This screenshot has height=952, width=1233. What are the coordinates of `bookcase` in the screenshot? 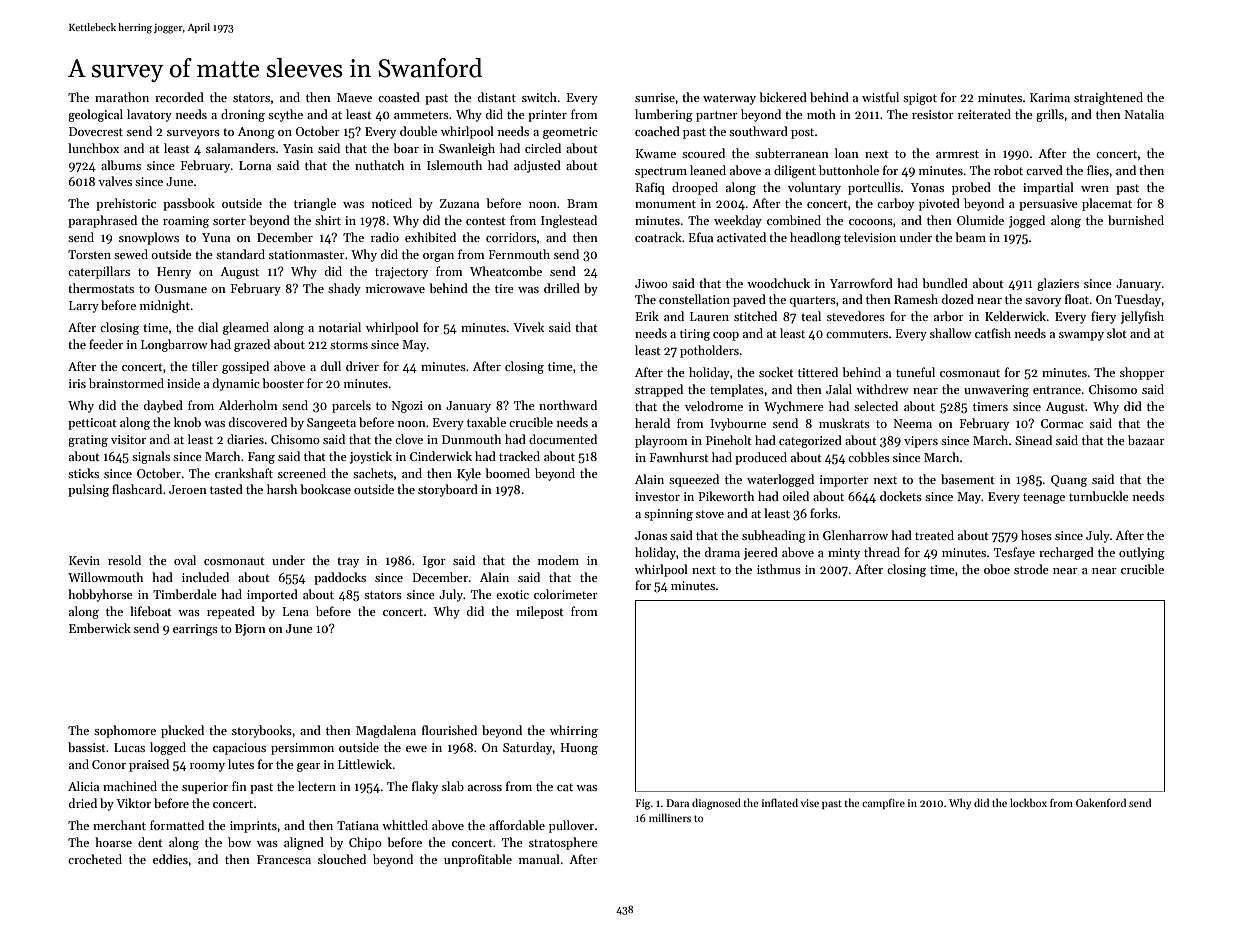 It's located at (325, 489).
